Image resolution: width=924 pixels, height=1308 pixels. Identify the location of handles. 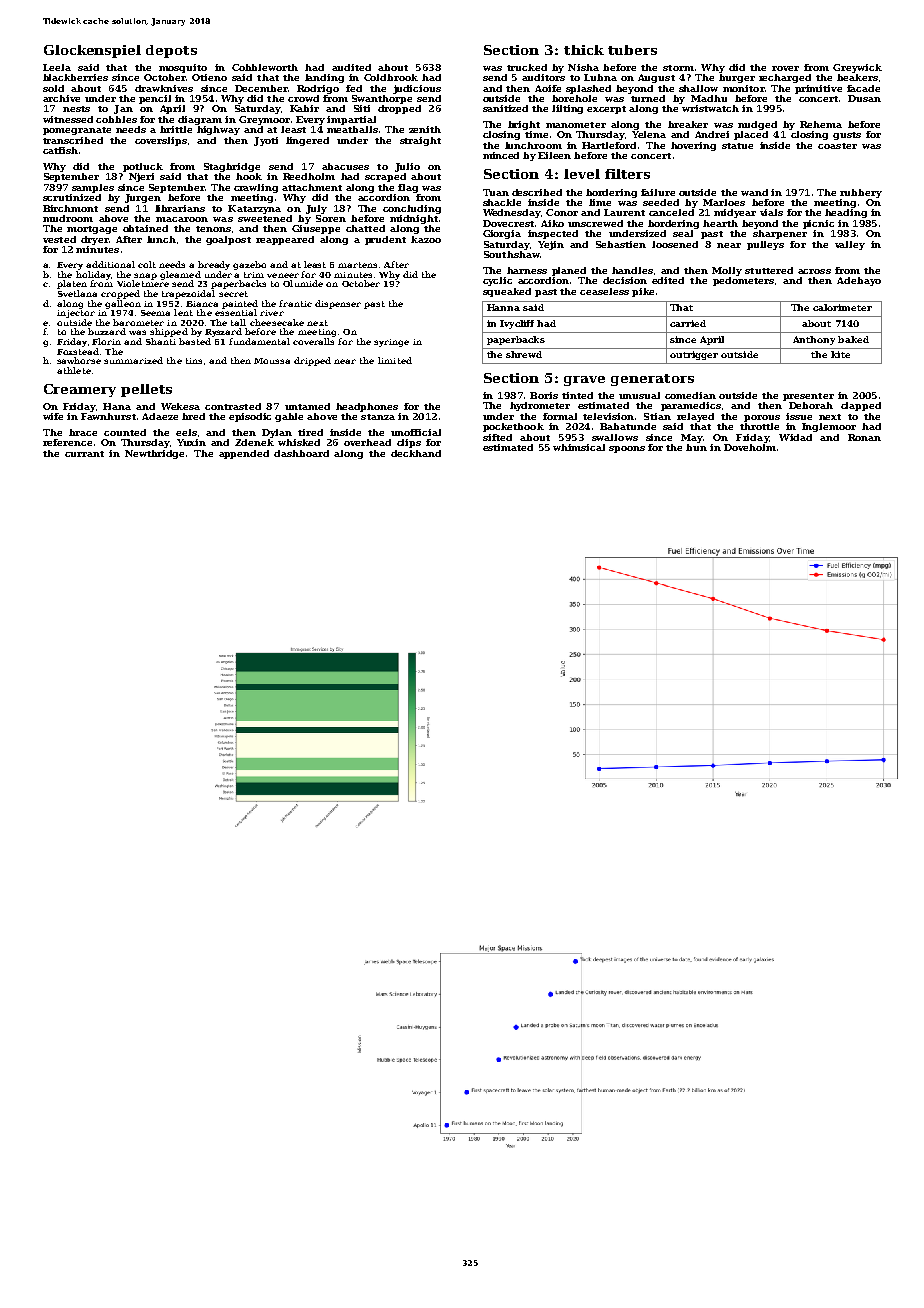
(632, 270).
